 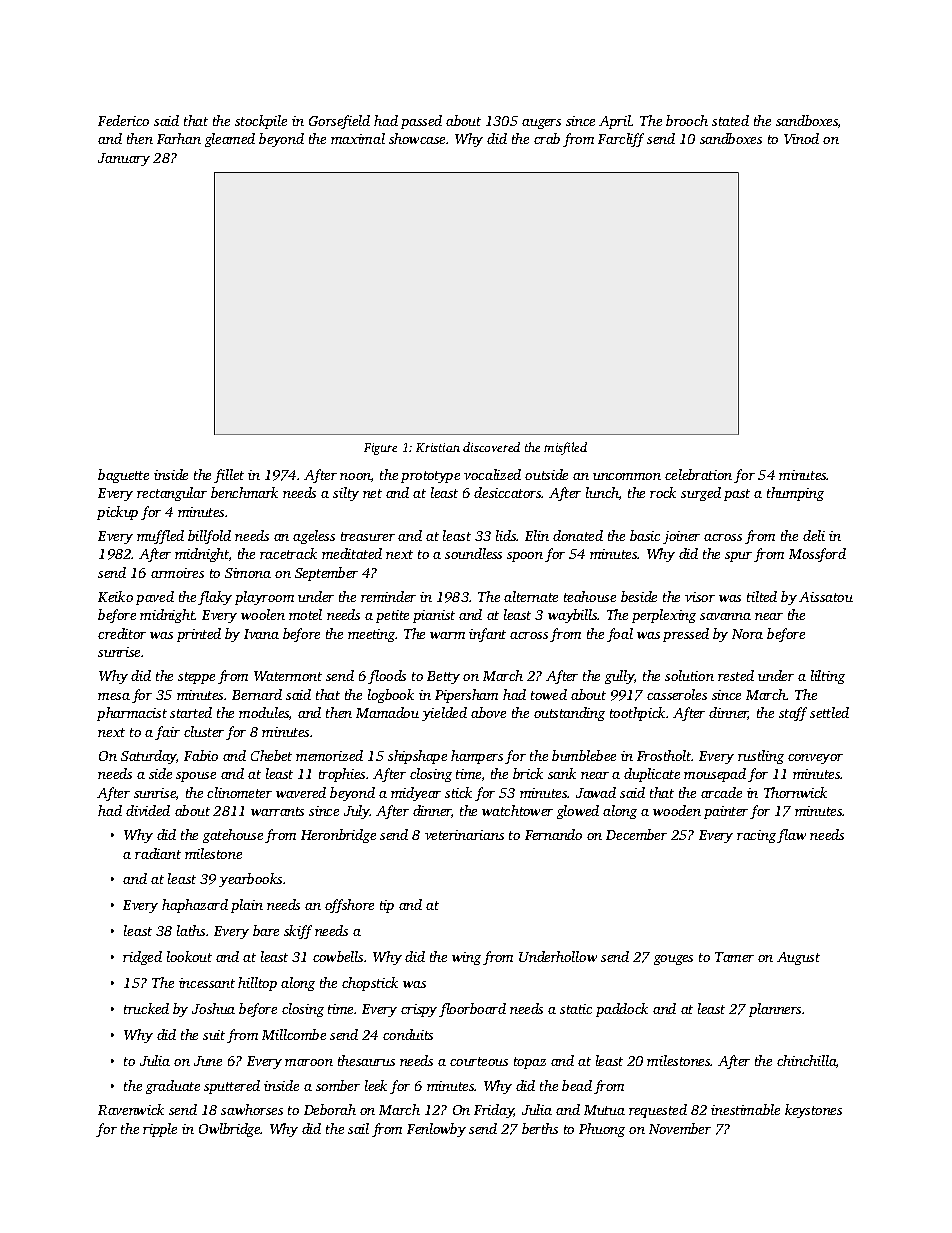 I want to click on joiner, so click(x=681, y=537).
